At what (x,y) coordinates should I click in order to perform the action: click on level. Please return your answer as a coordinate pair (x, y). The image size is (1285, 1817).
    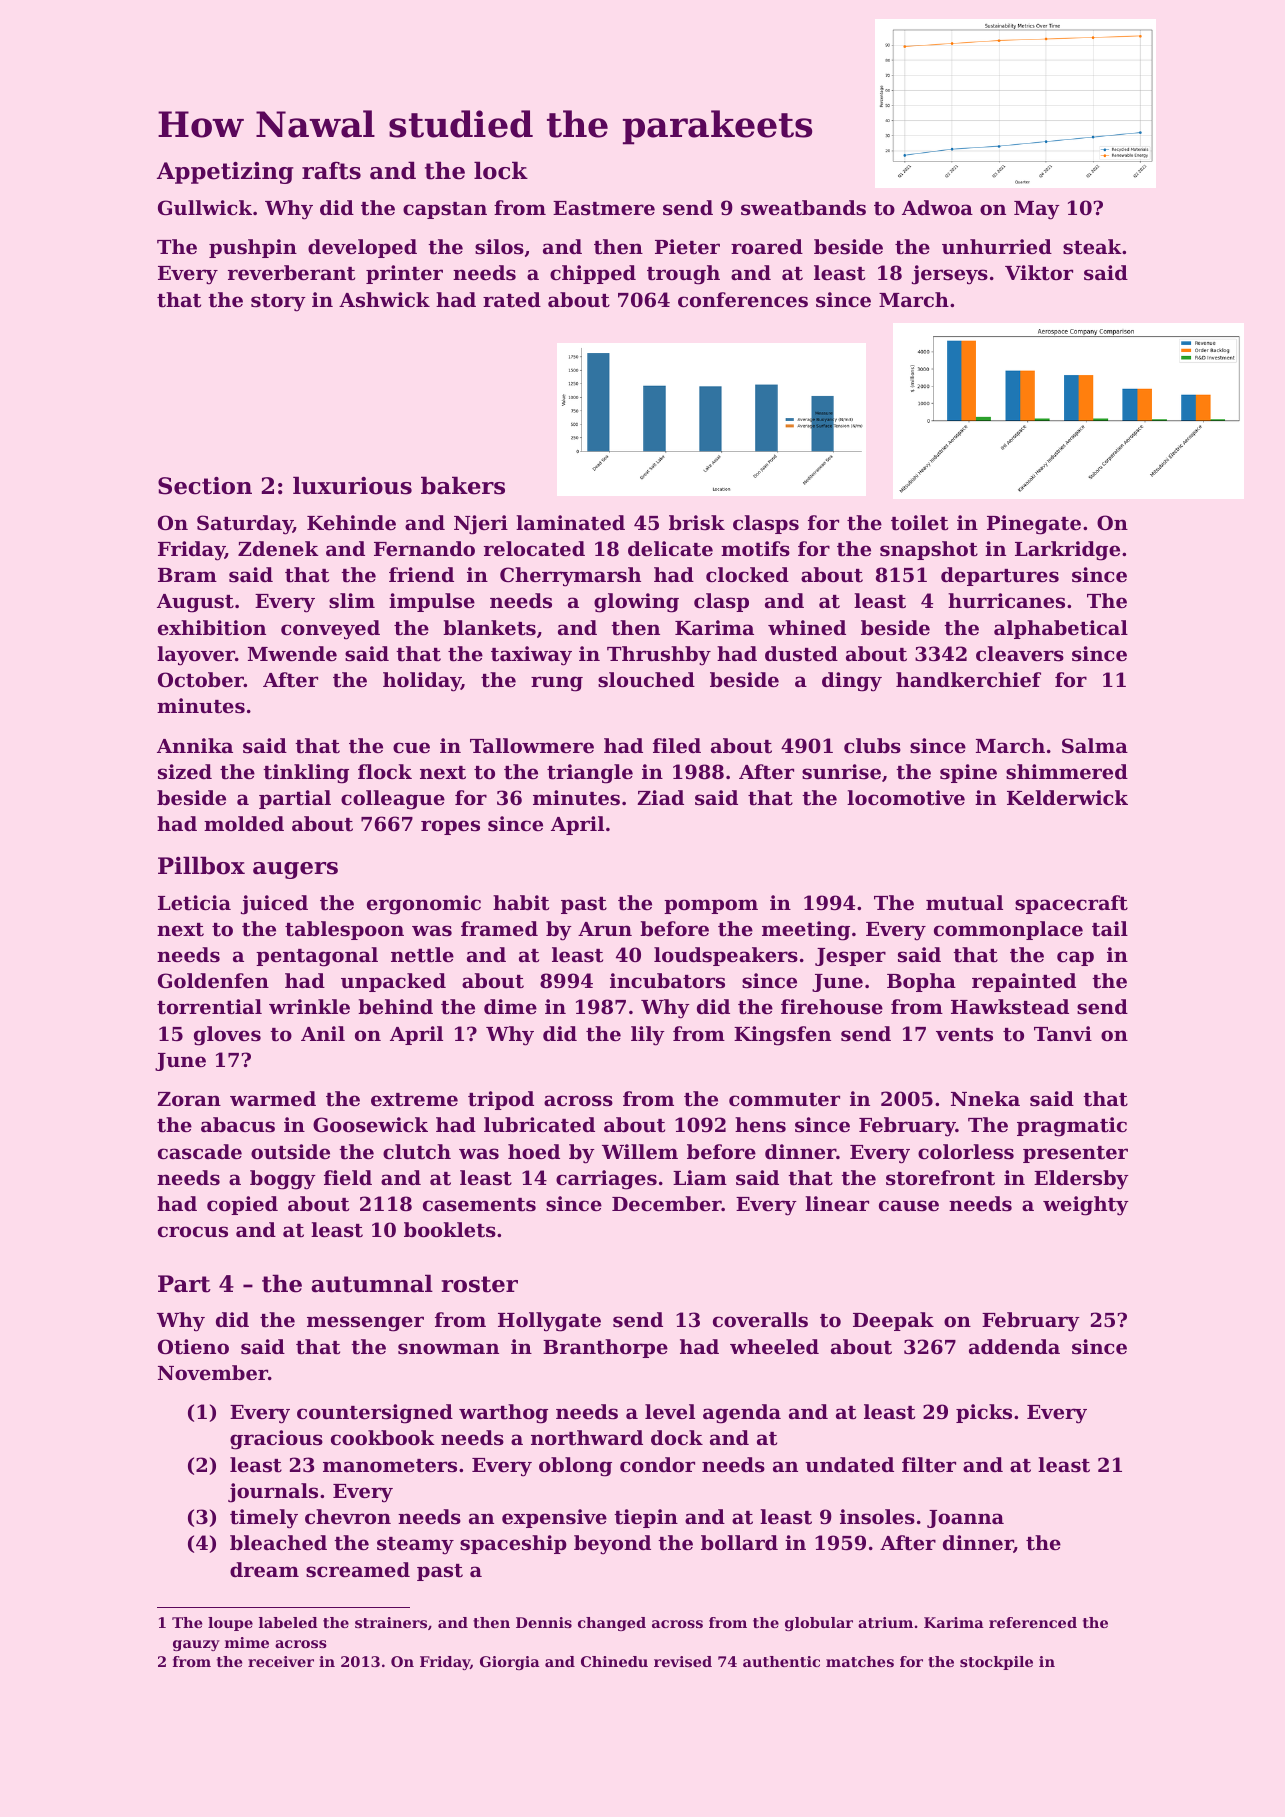
    Looking at the image, I should click on (670, 1411).
